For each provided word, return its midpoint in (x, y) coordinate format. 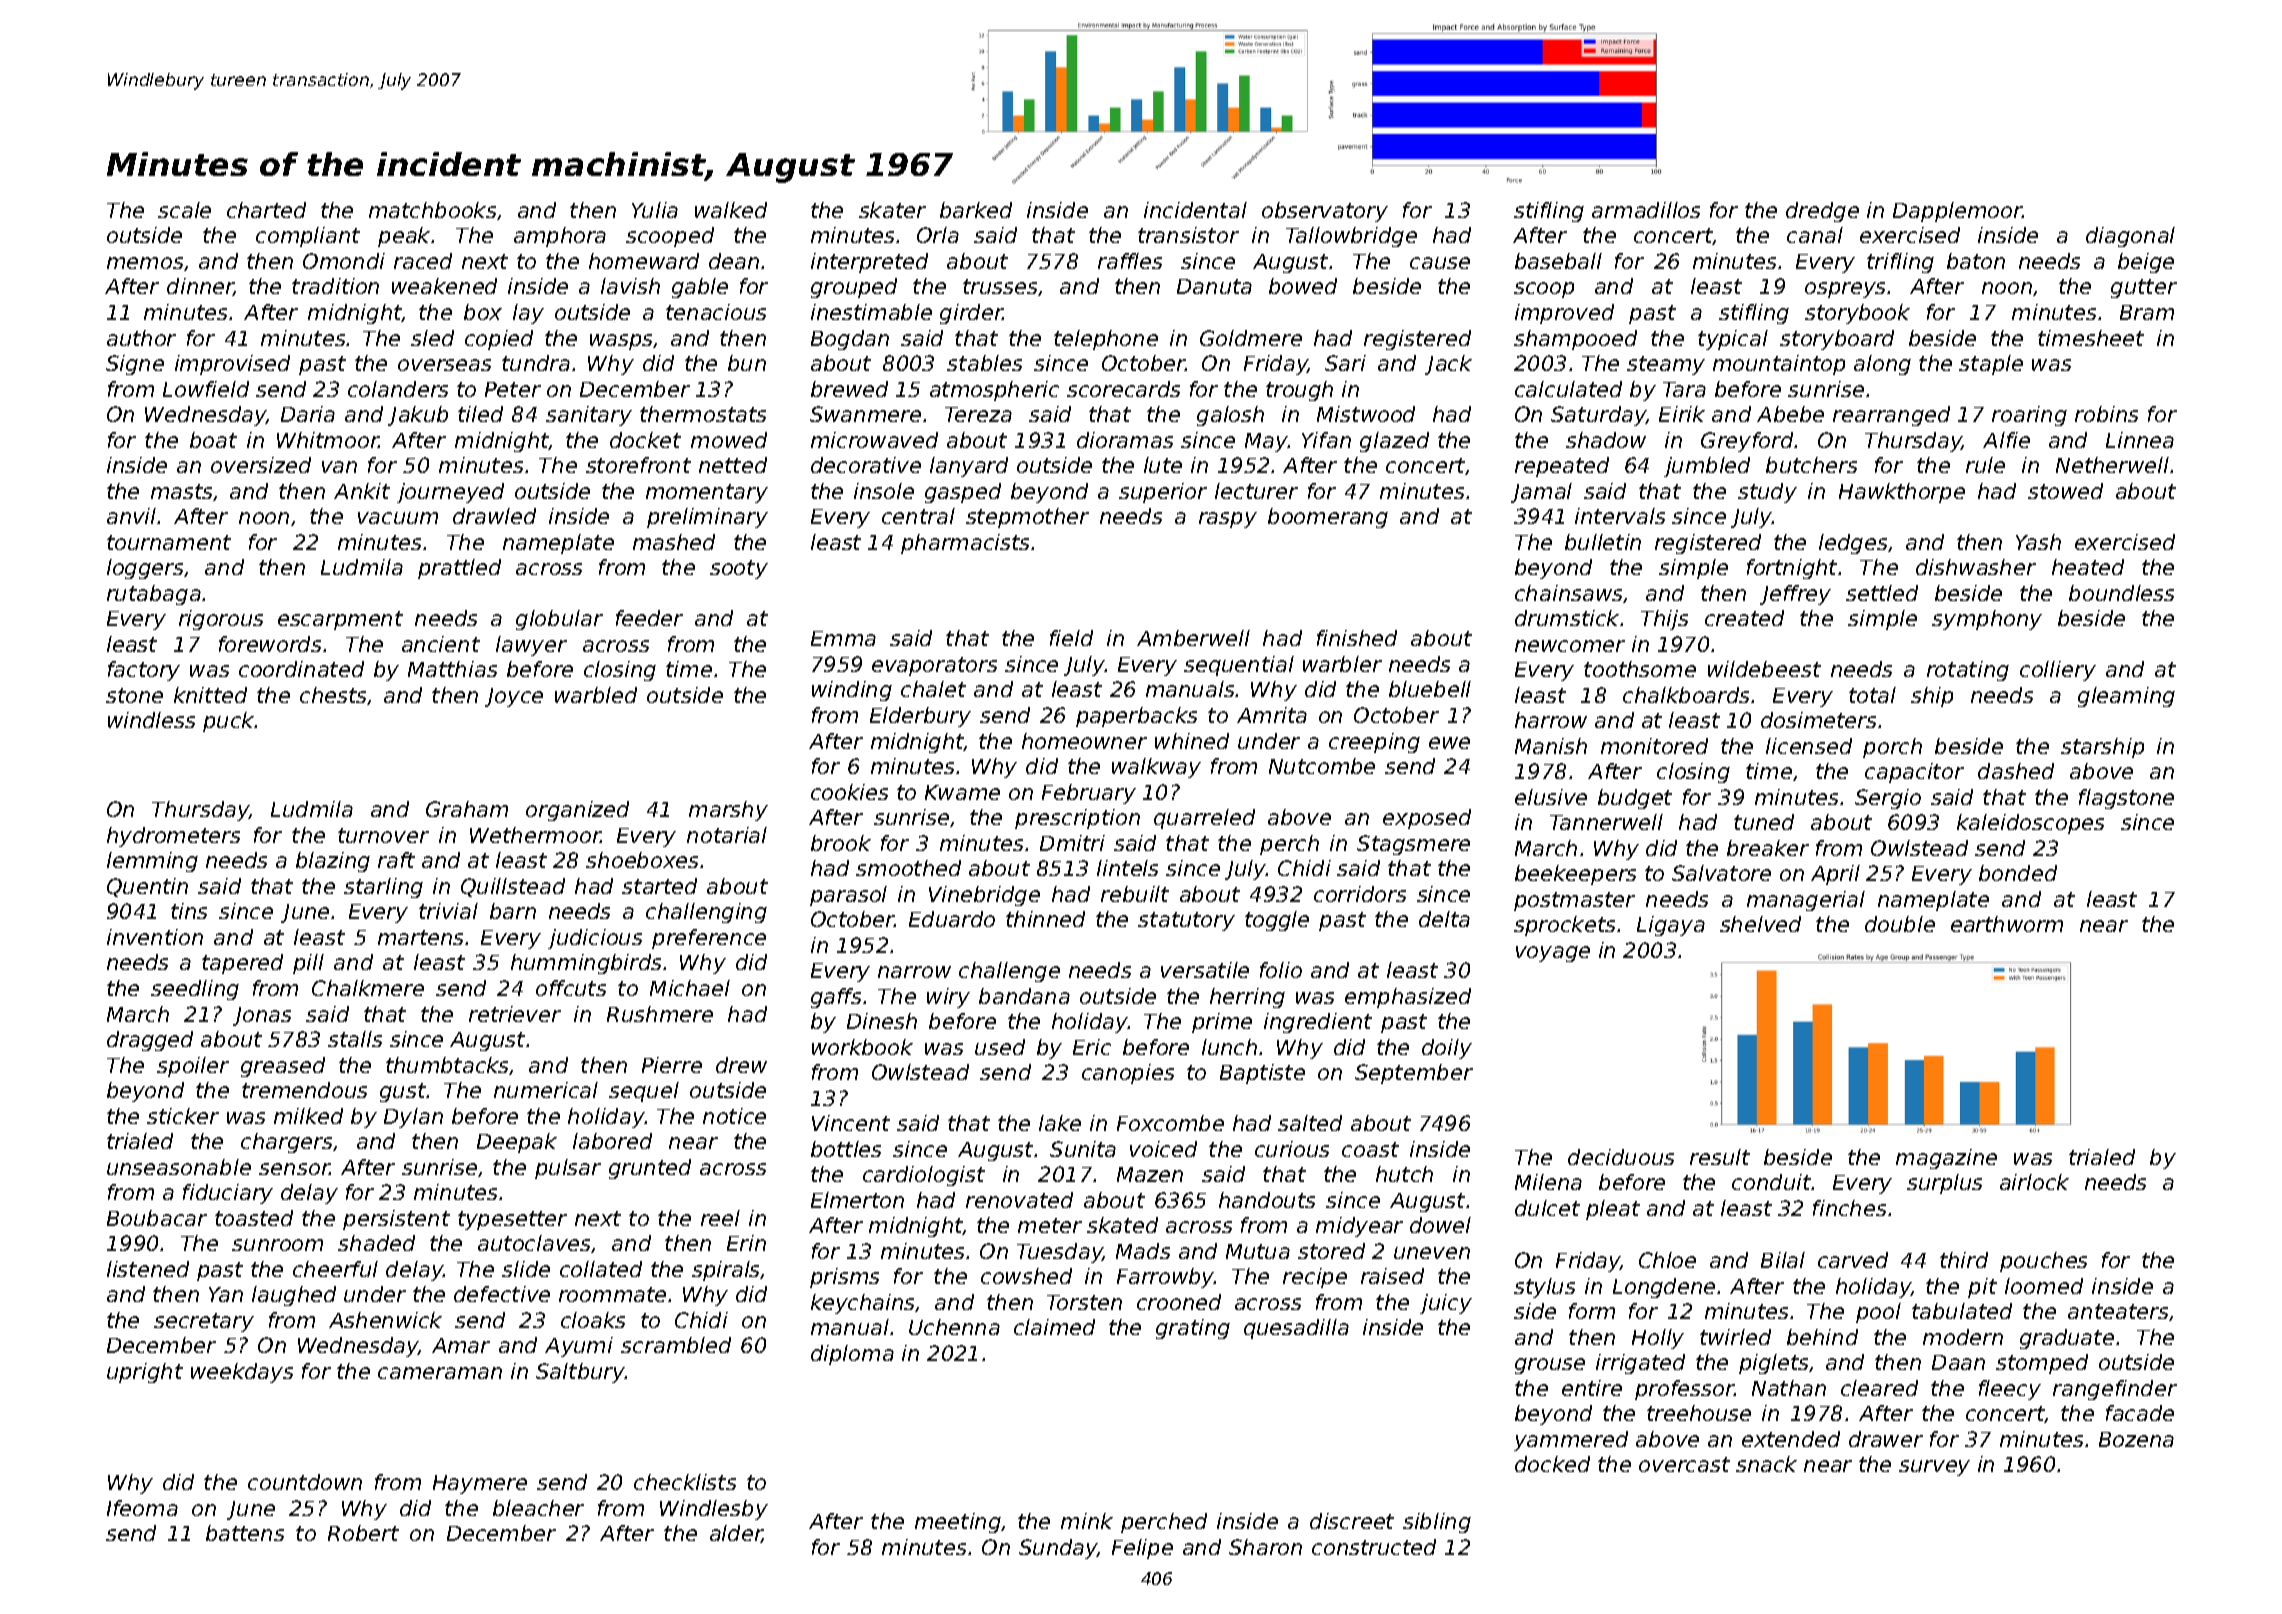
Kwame (962, 792)
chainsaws (1568, 593)
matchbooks (432, 210)
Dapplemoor (1957, 212)
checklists (685, 1482)
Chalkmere (368, 988)
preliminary (707, 518)
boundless (2121, 593)
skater (892, 210)
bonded (2018, 873)
